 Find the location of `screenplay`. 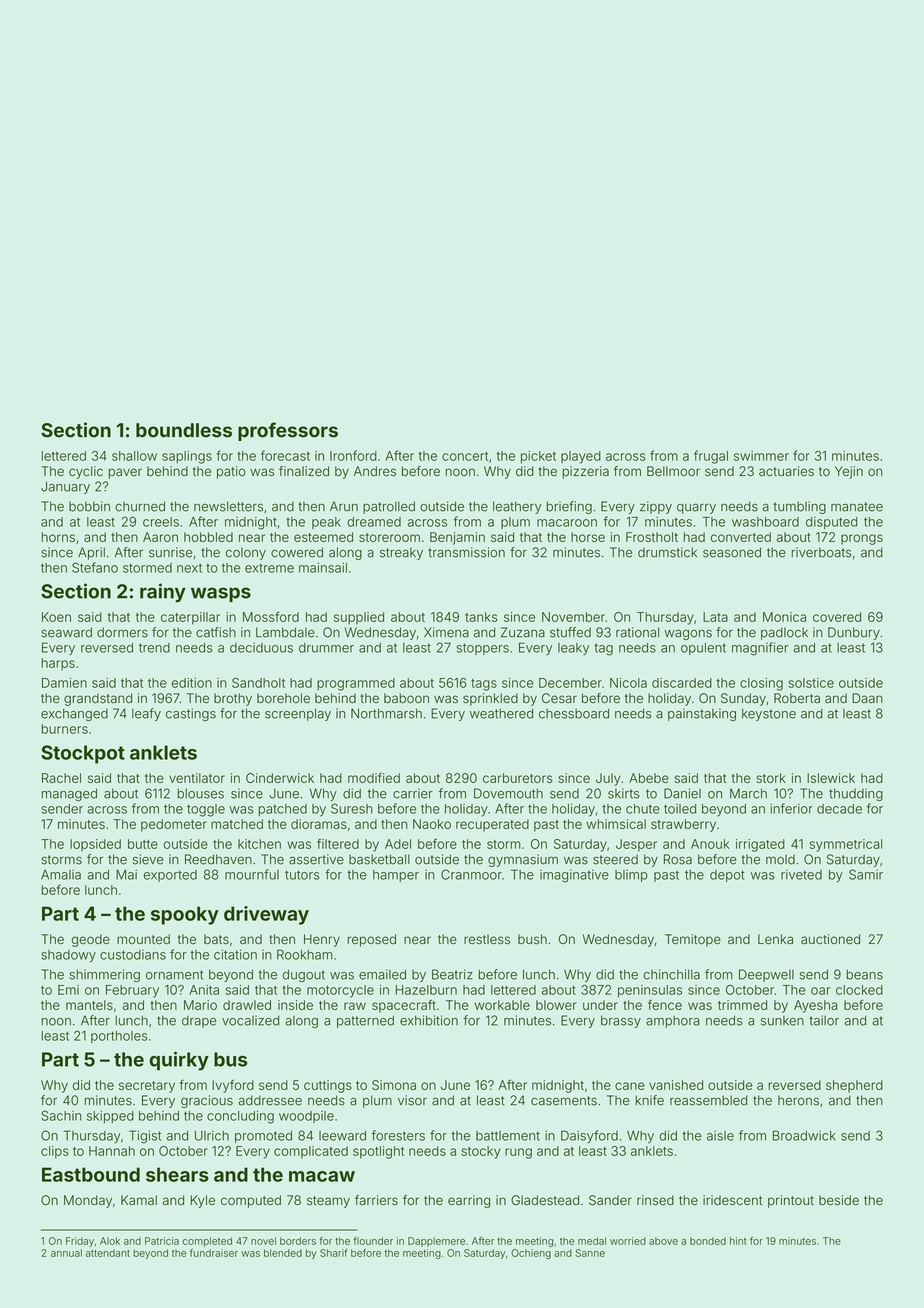

screenplay is located at coordinates (298, 714).
